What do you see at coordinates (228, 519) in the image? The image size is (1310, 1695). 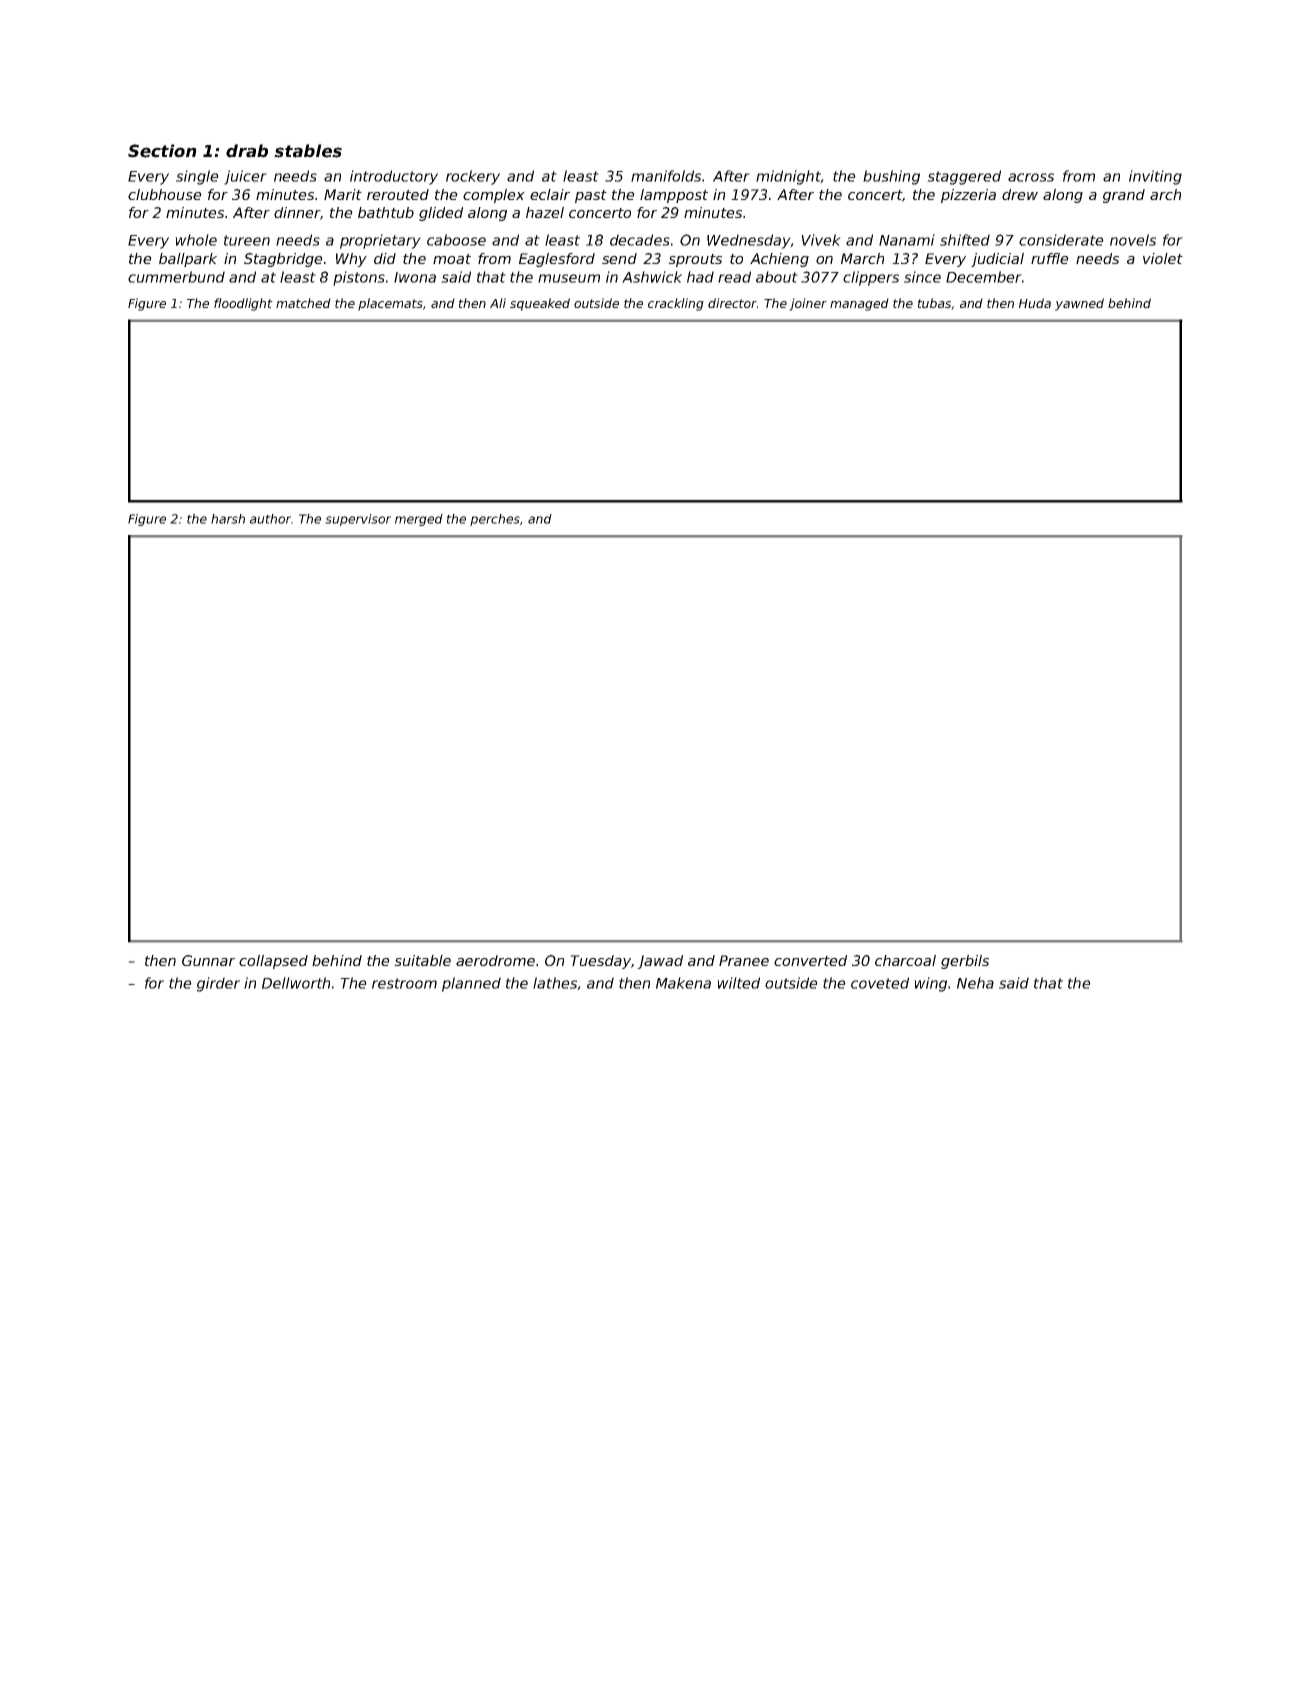 I see `harsh` at bounding box center [228, 519].
